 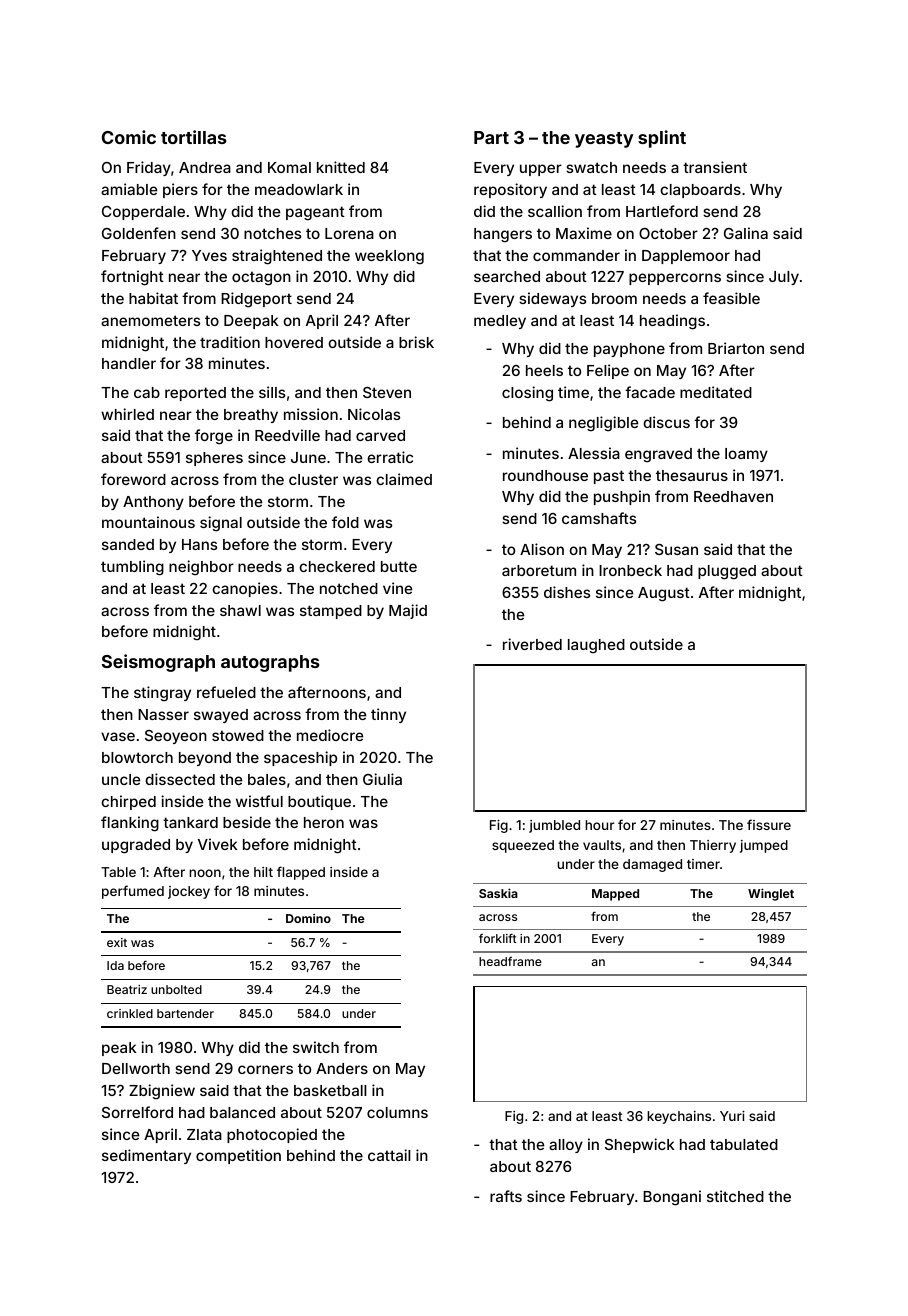 I want to click on August, so click(x=664, y=594).
